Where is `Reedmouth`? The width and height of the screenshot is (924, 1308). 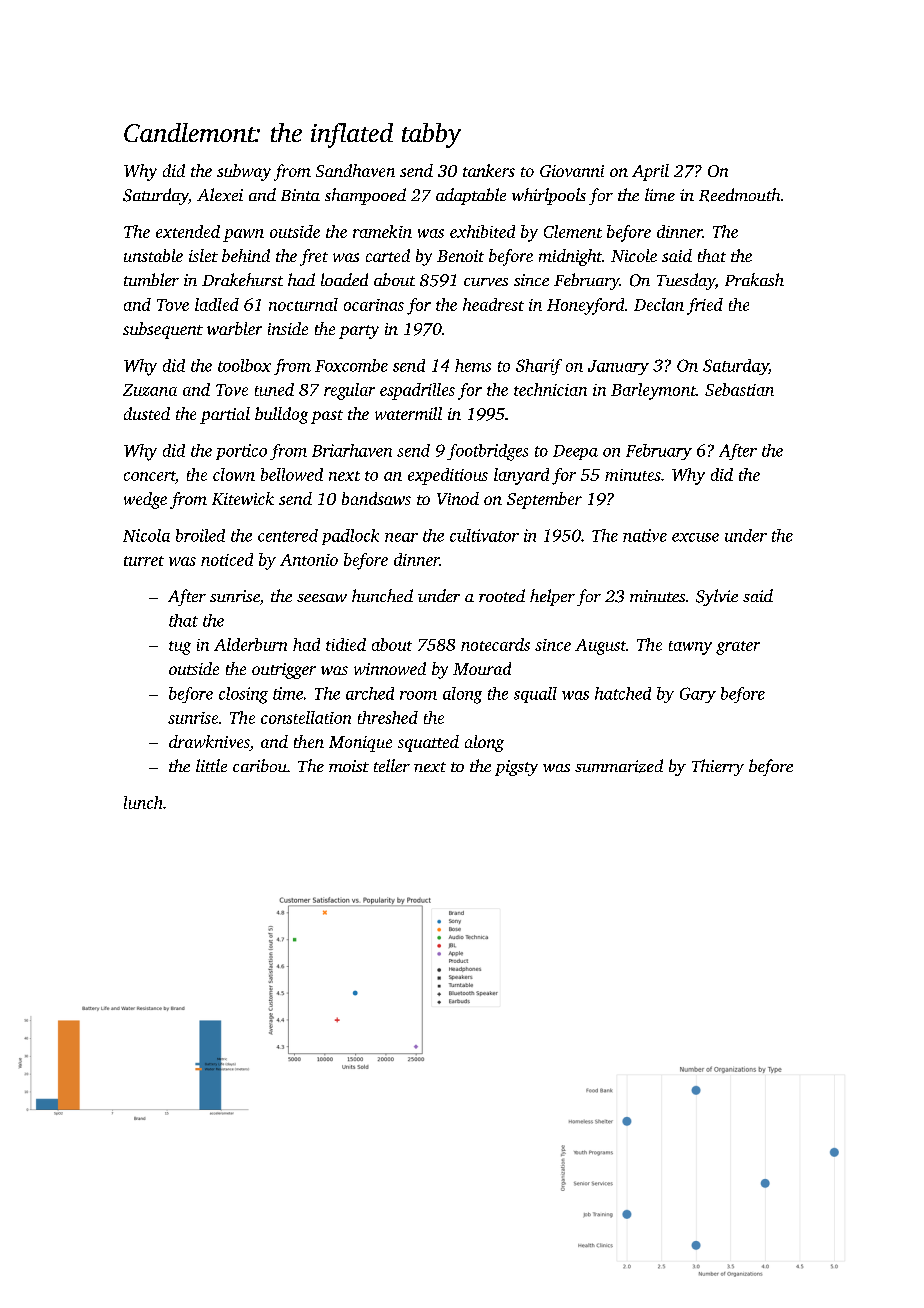
Reedmouth is located at coordinates (739, 195).
